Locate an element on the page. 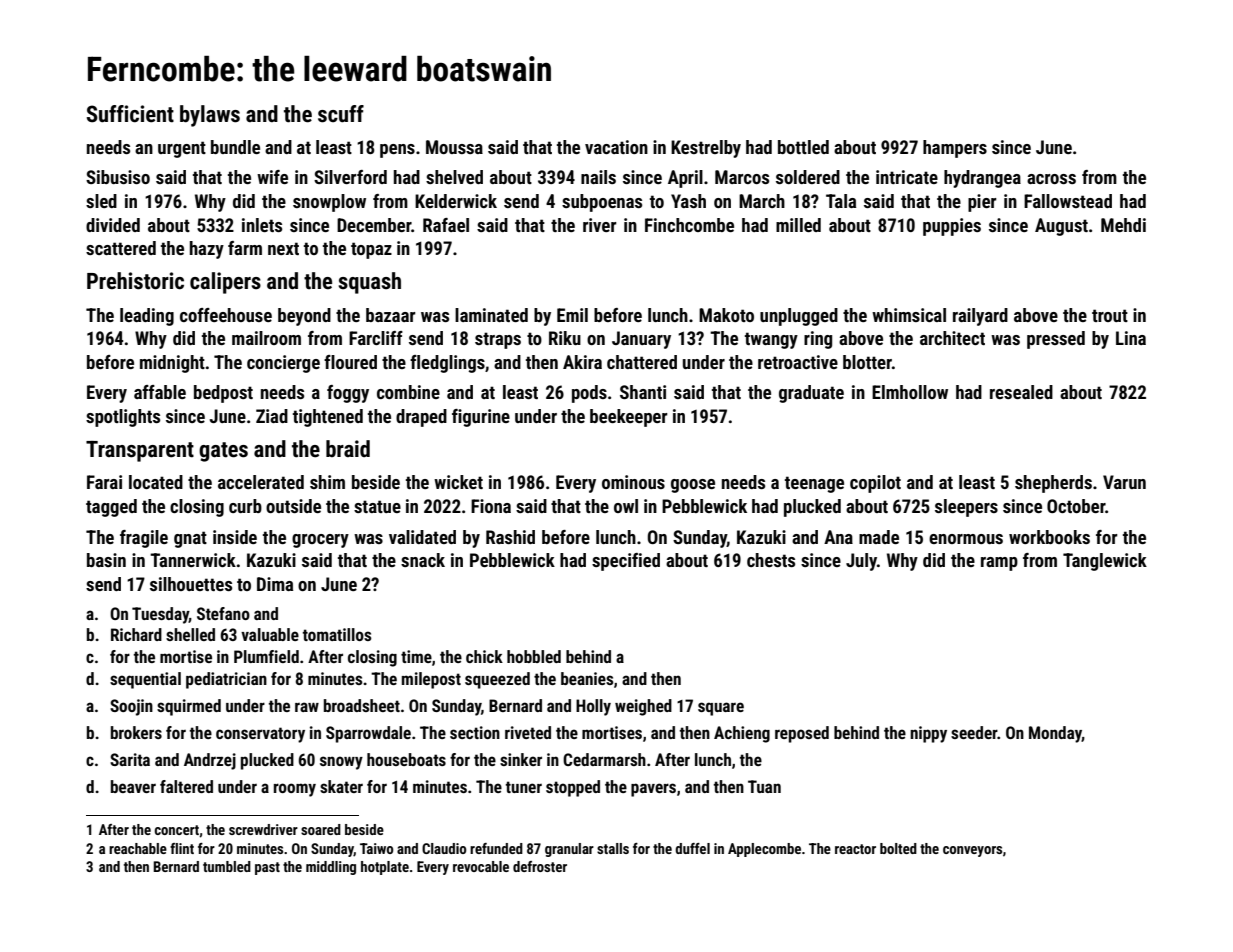 The image size is (1233, 952). hampers is located at coordinates (955, 149).
